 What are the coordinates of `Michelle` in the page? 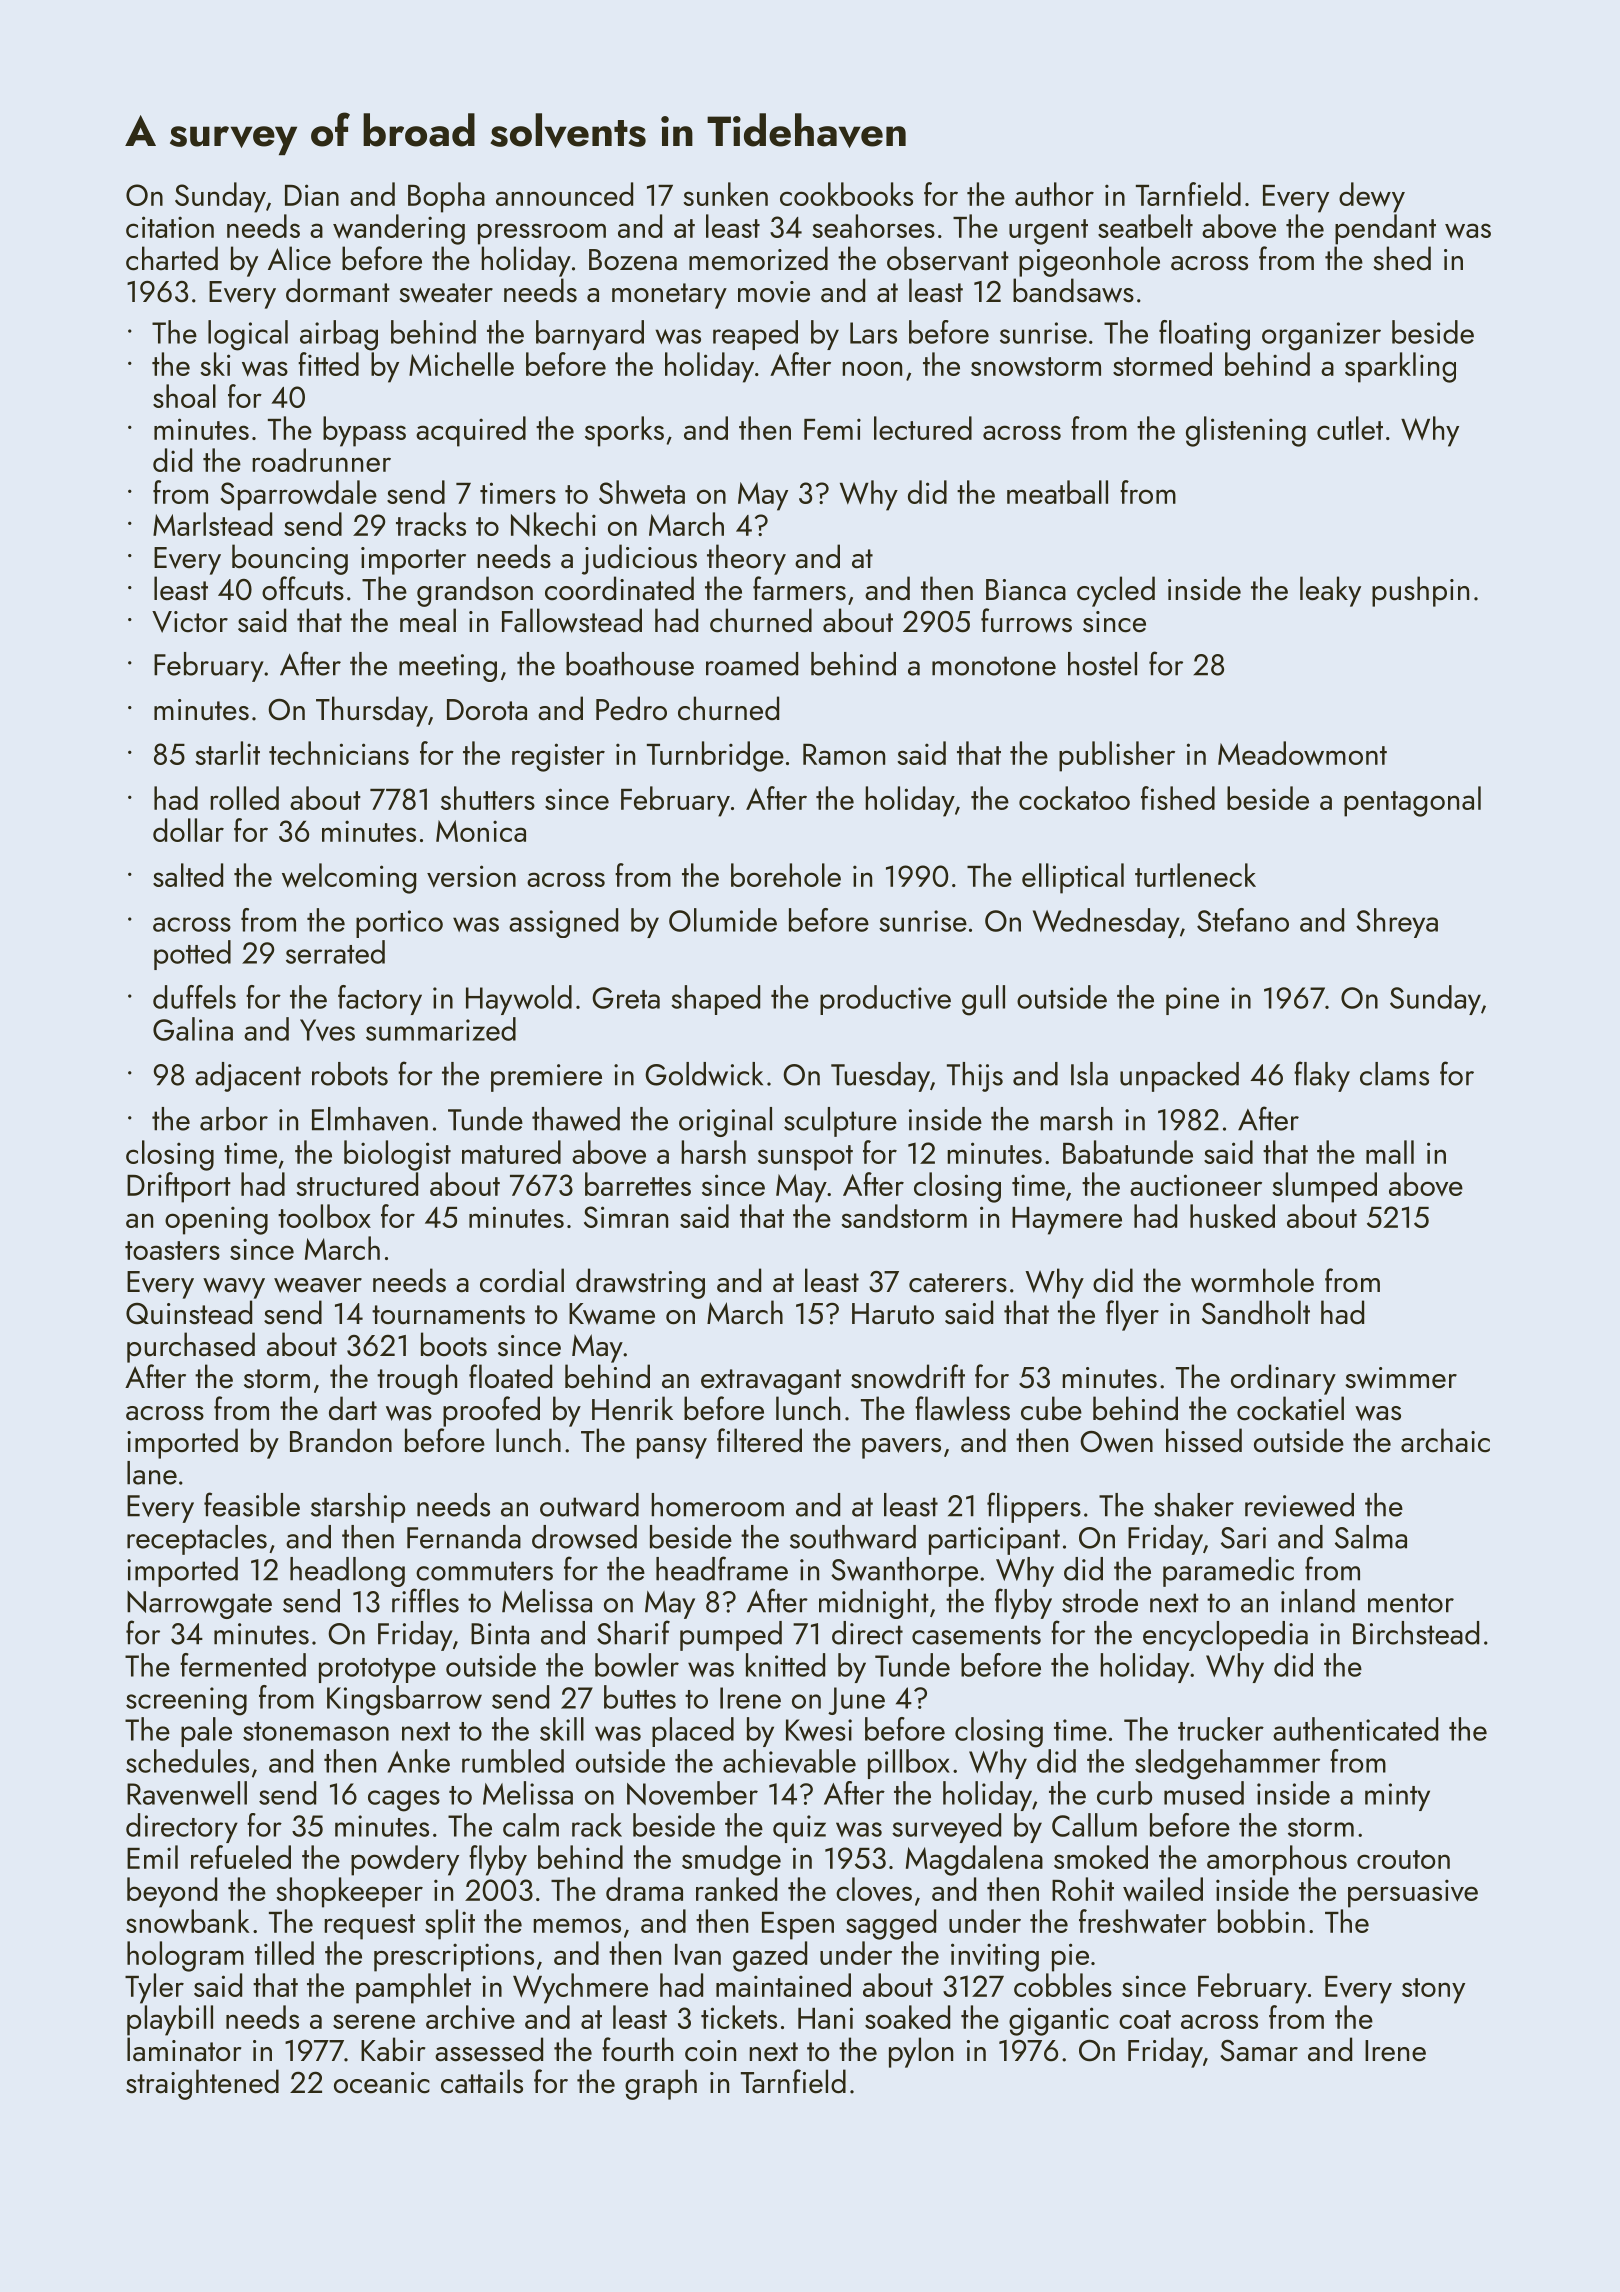 It's located at (461, 364).
